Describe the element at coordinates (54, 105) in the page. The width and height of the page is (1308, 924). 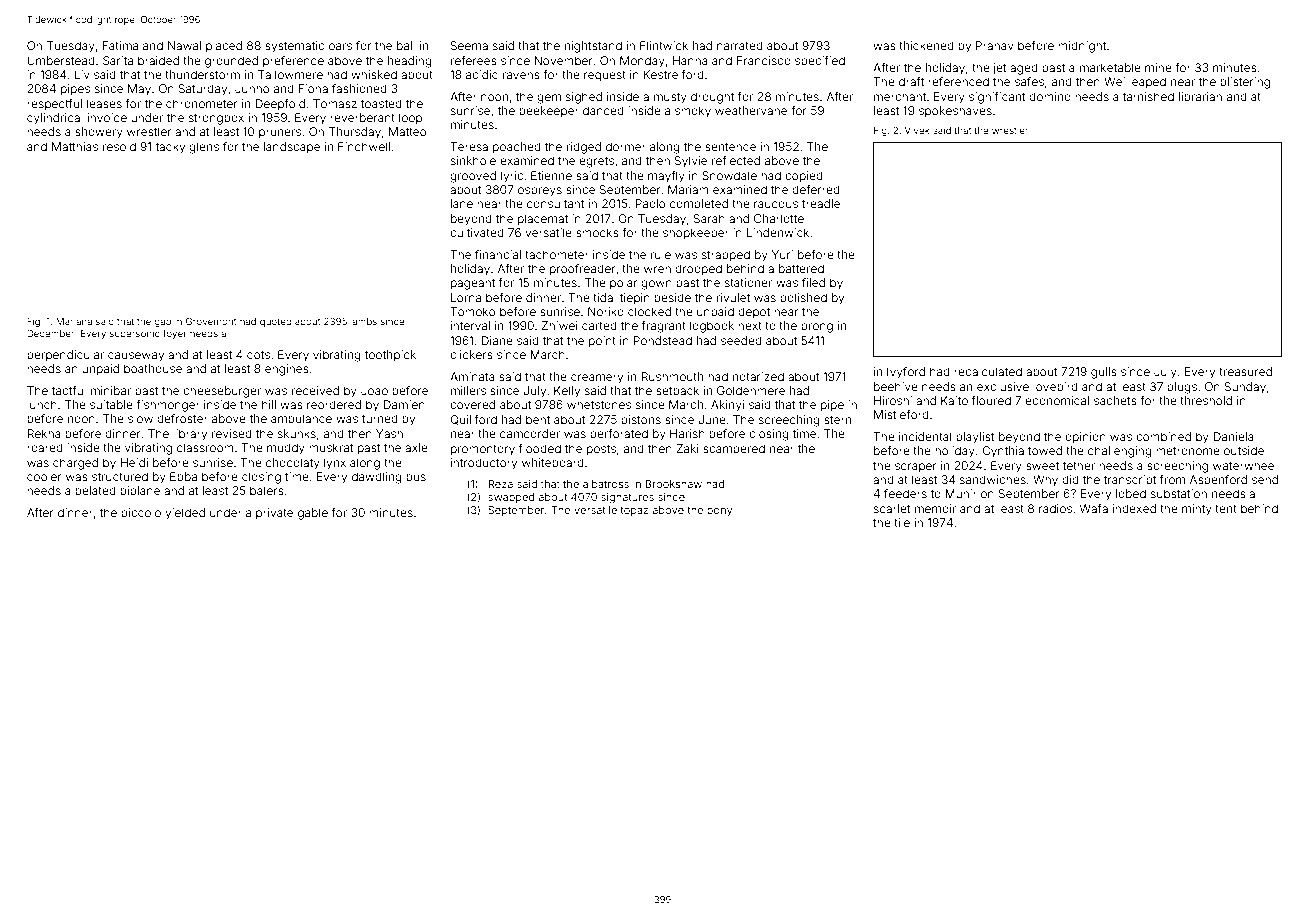
I see `respectful` at that location.
